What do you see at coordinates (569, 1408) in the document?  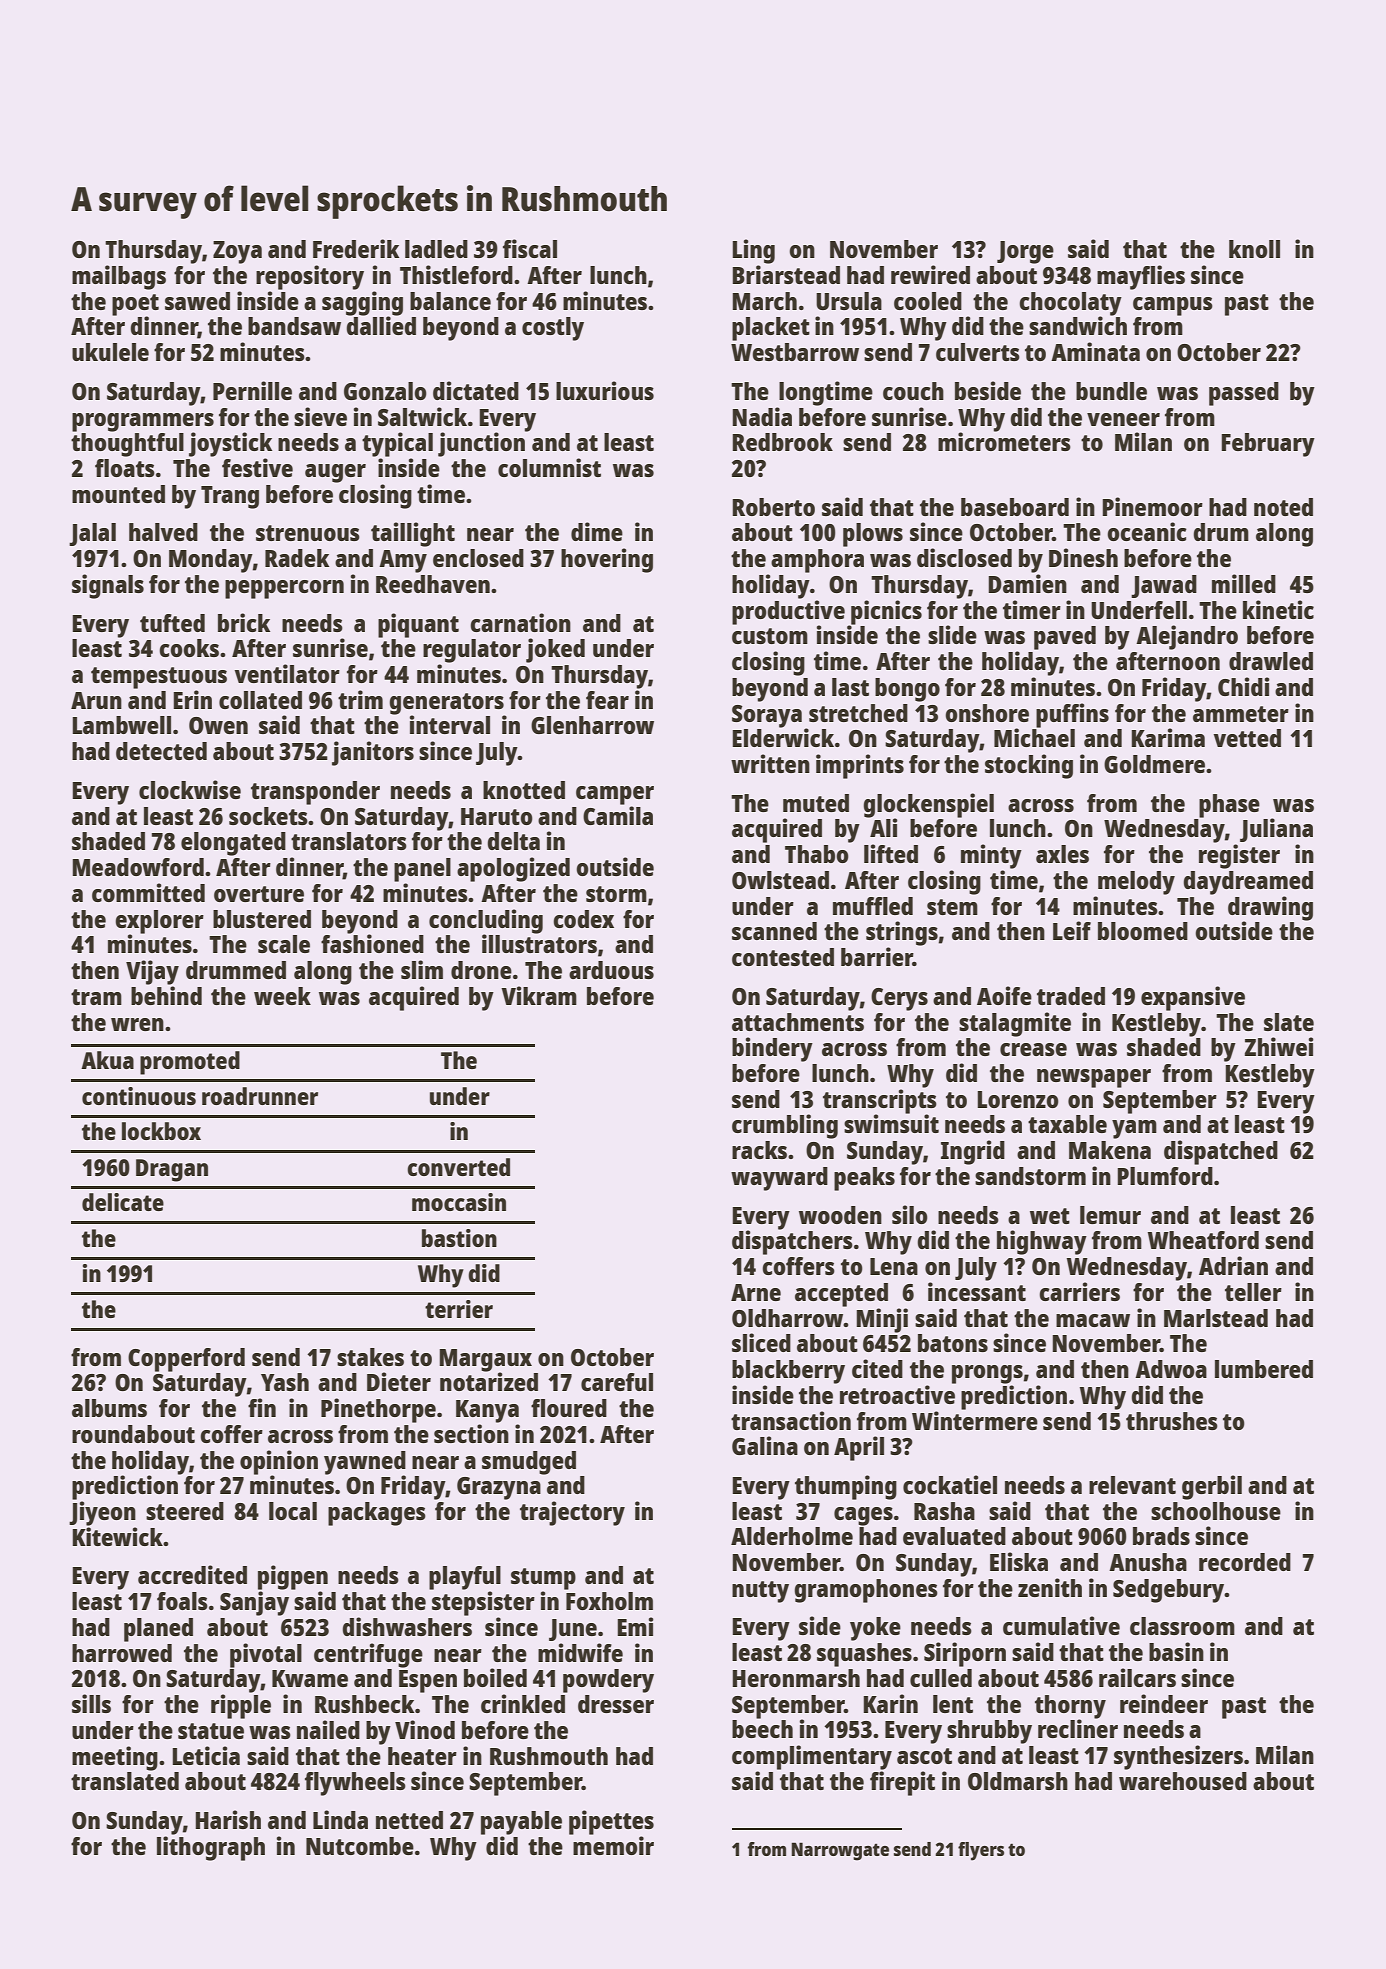 I see `floured` at bounding box center [569, 1408].
